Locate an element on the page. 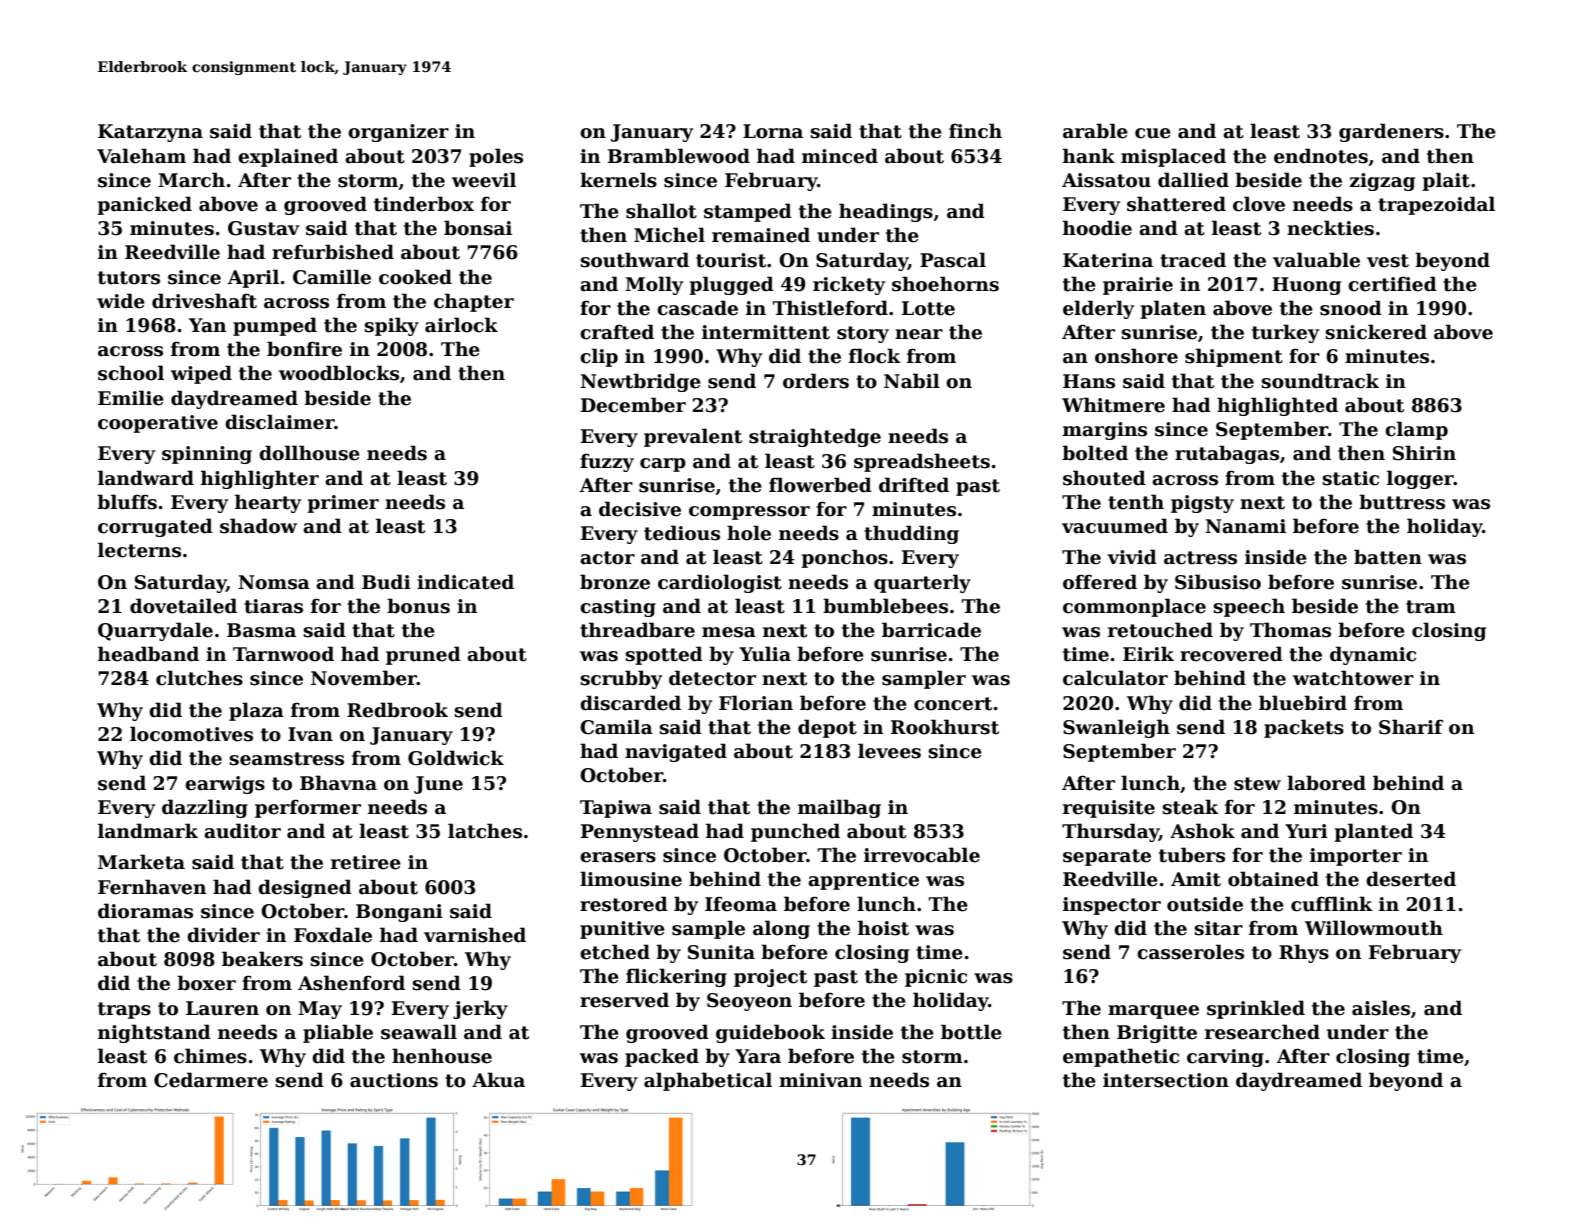 The image size is (1594, 1232). planted is located at coordinates (1373, 832).
